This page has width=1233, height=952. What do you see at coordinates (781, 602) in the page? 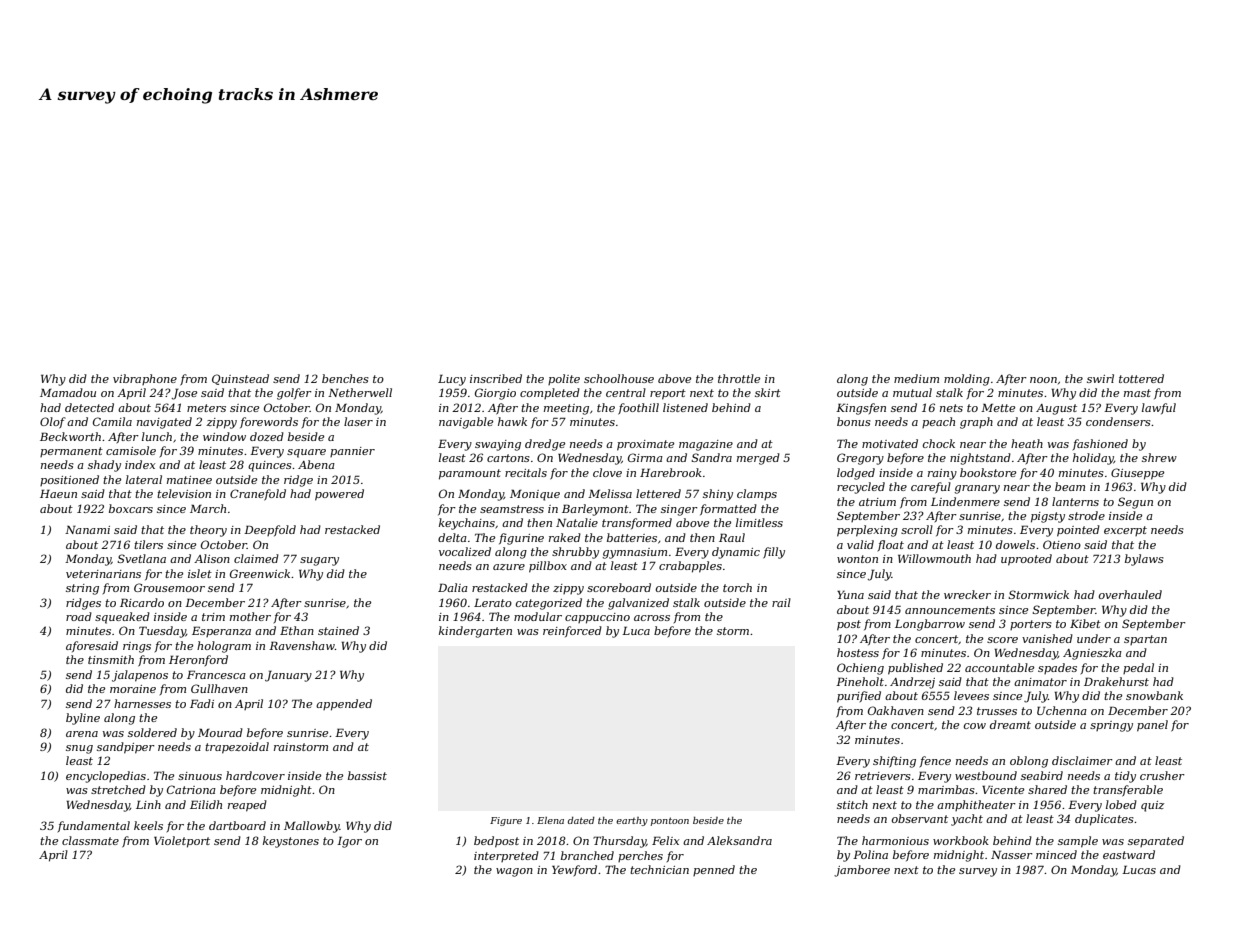
I see `rail` at bounding box center [781, 602].
